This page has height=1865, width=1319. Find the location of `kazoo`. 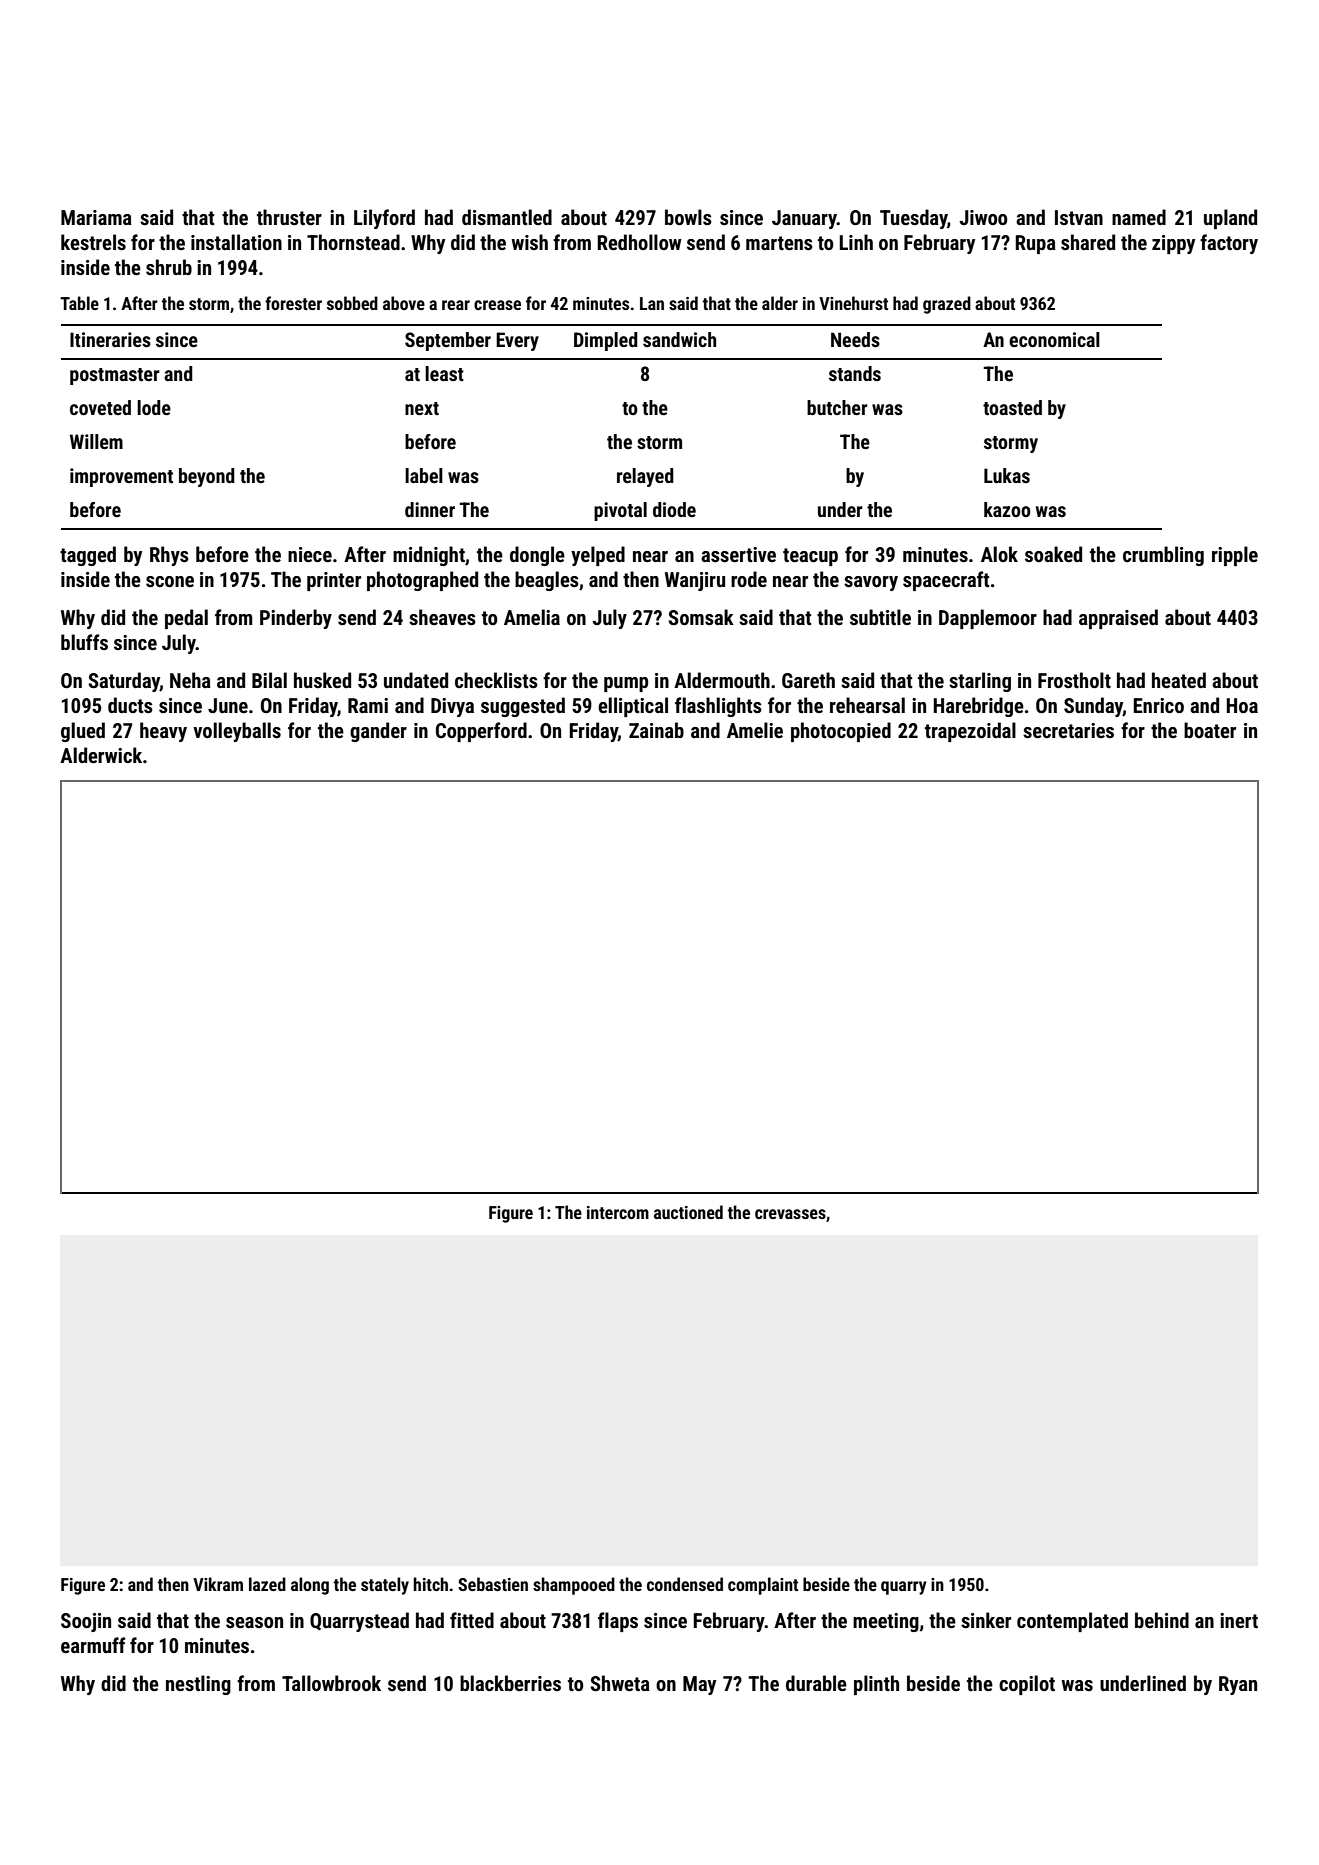

kazoo is located at coordinates (1007, 509).
